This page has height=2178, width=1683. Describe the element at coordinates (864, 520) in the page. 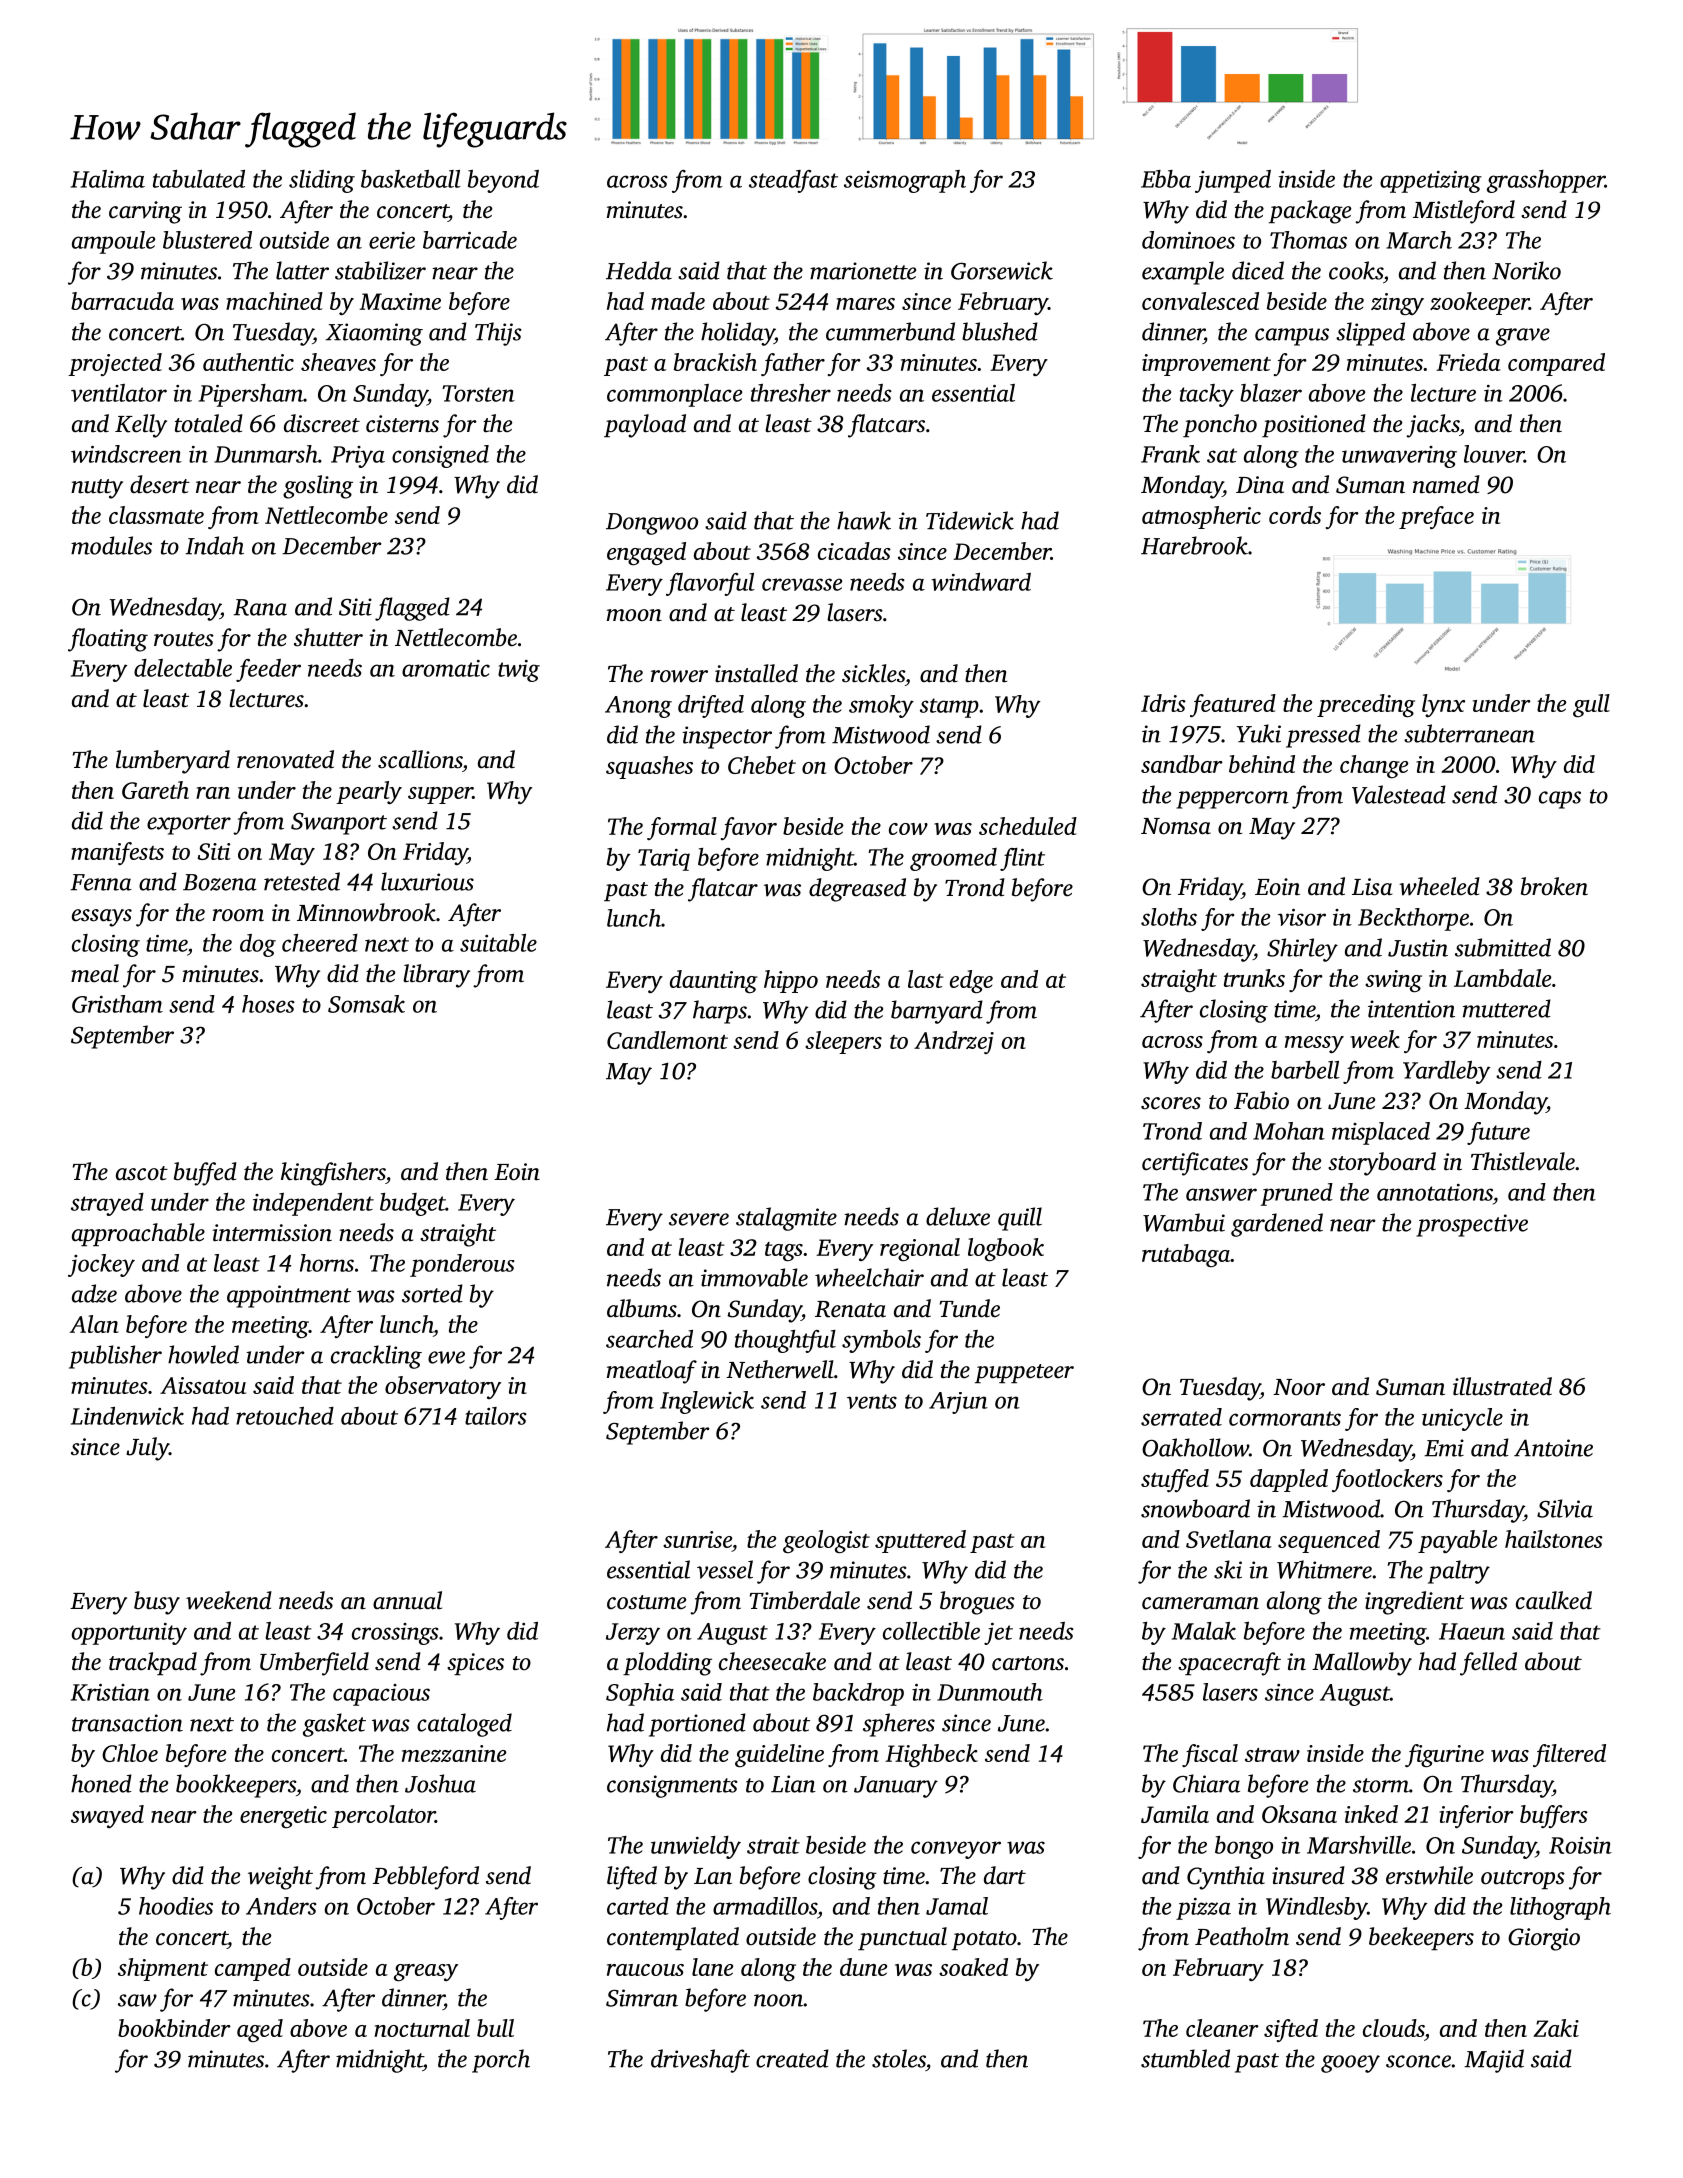

I see `hawk` at that location.
